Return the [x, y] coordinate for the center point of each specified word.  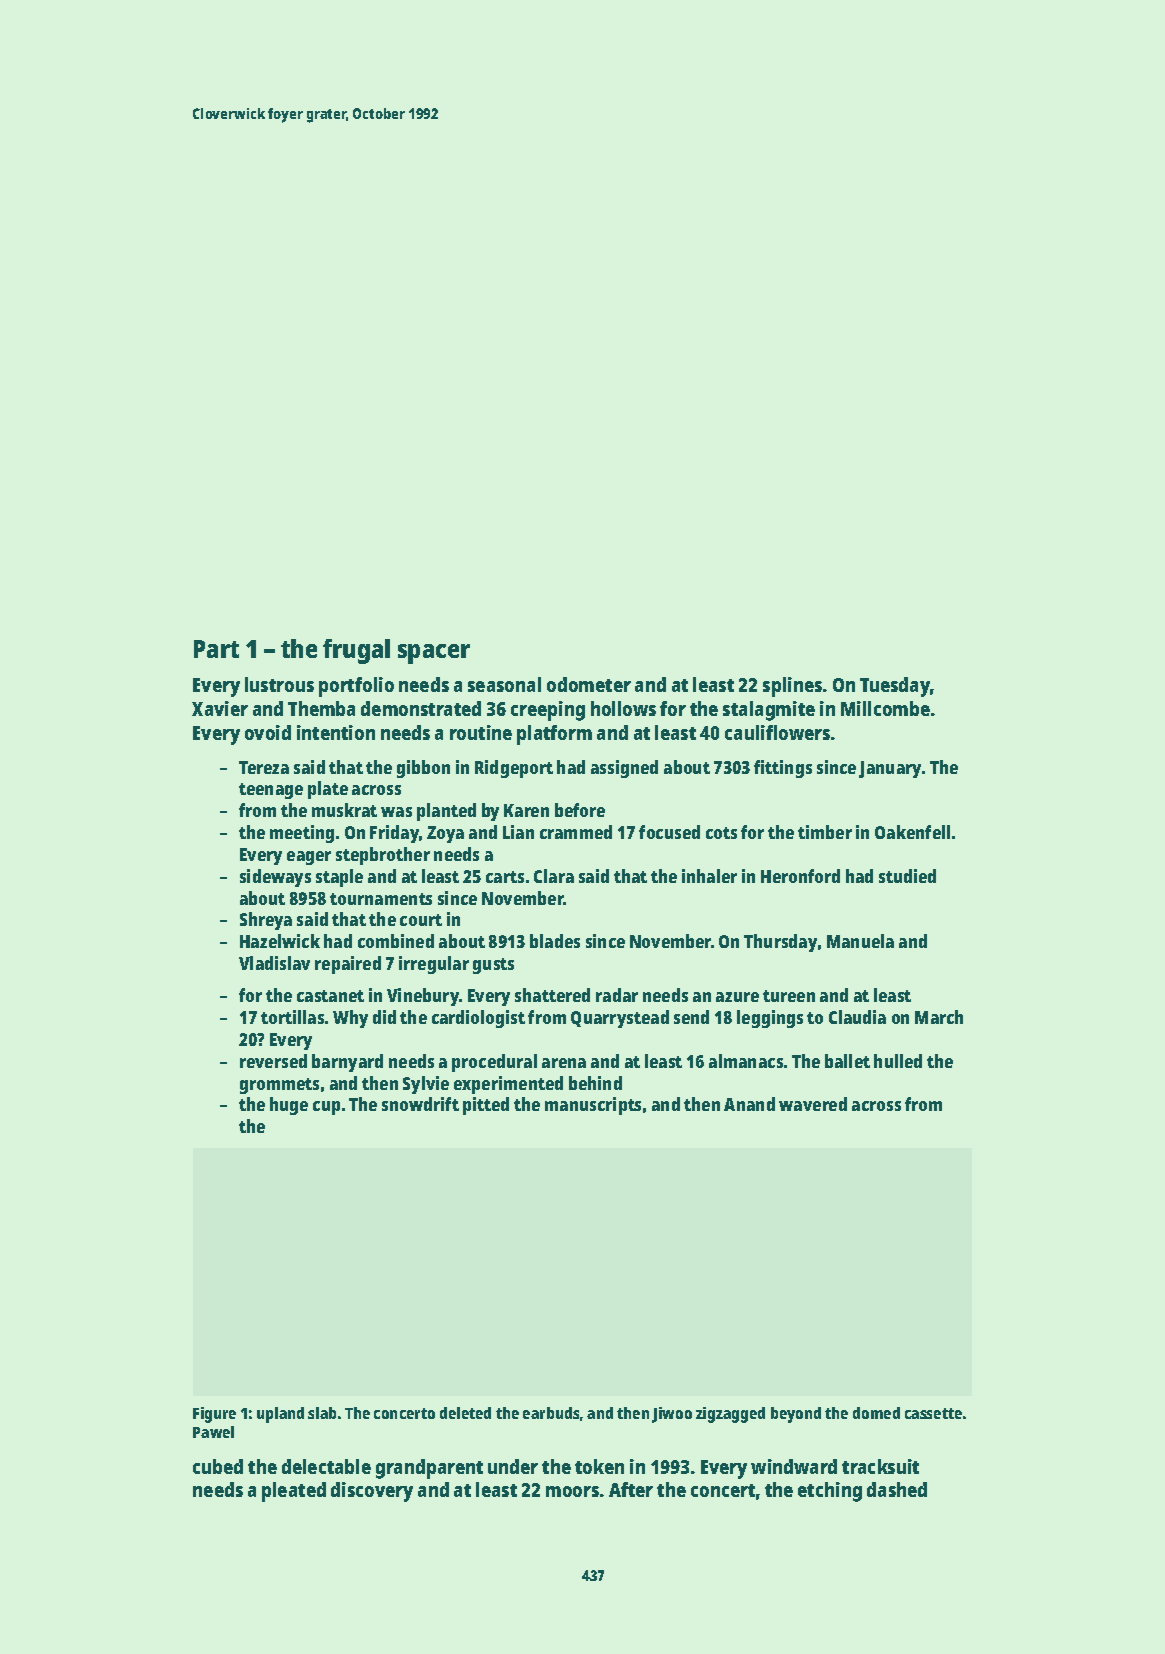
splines [792, 687]
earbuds [551, 1413]
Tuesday [895, 687]
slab [322, 1413]
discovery [372, 1492]
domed [876, 1413]
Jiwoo [672, 1415]
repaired [348, 965]
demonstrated [421, 708]
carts [505, 877]
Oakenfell [912, 832]
